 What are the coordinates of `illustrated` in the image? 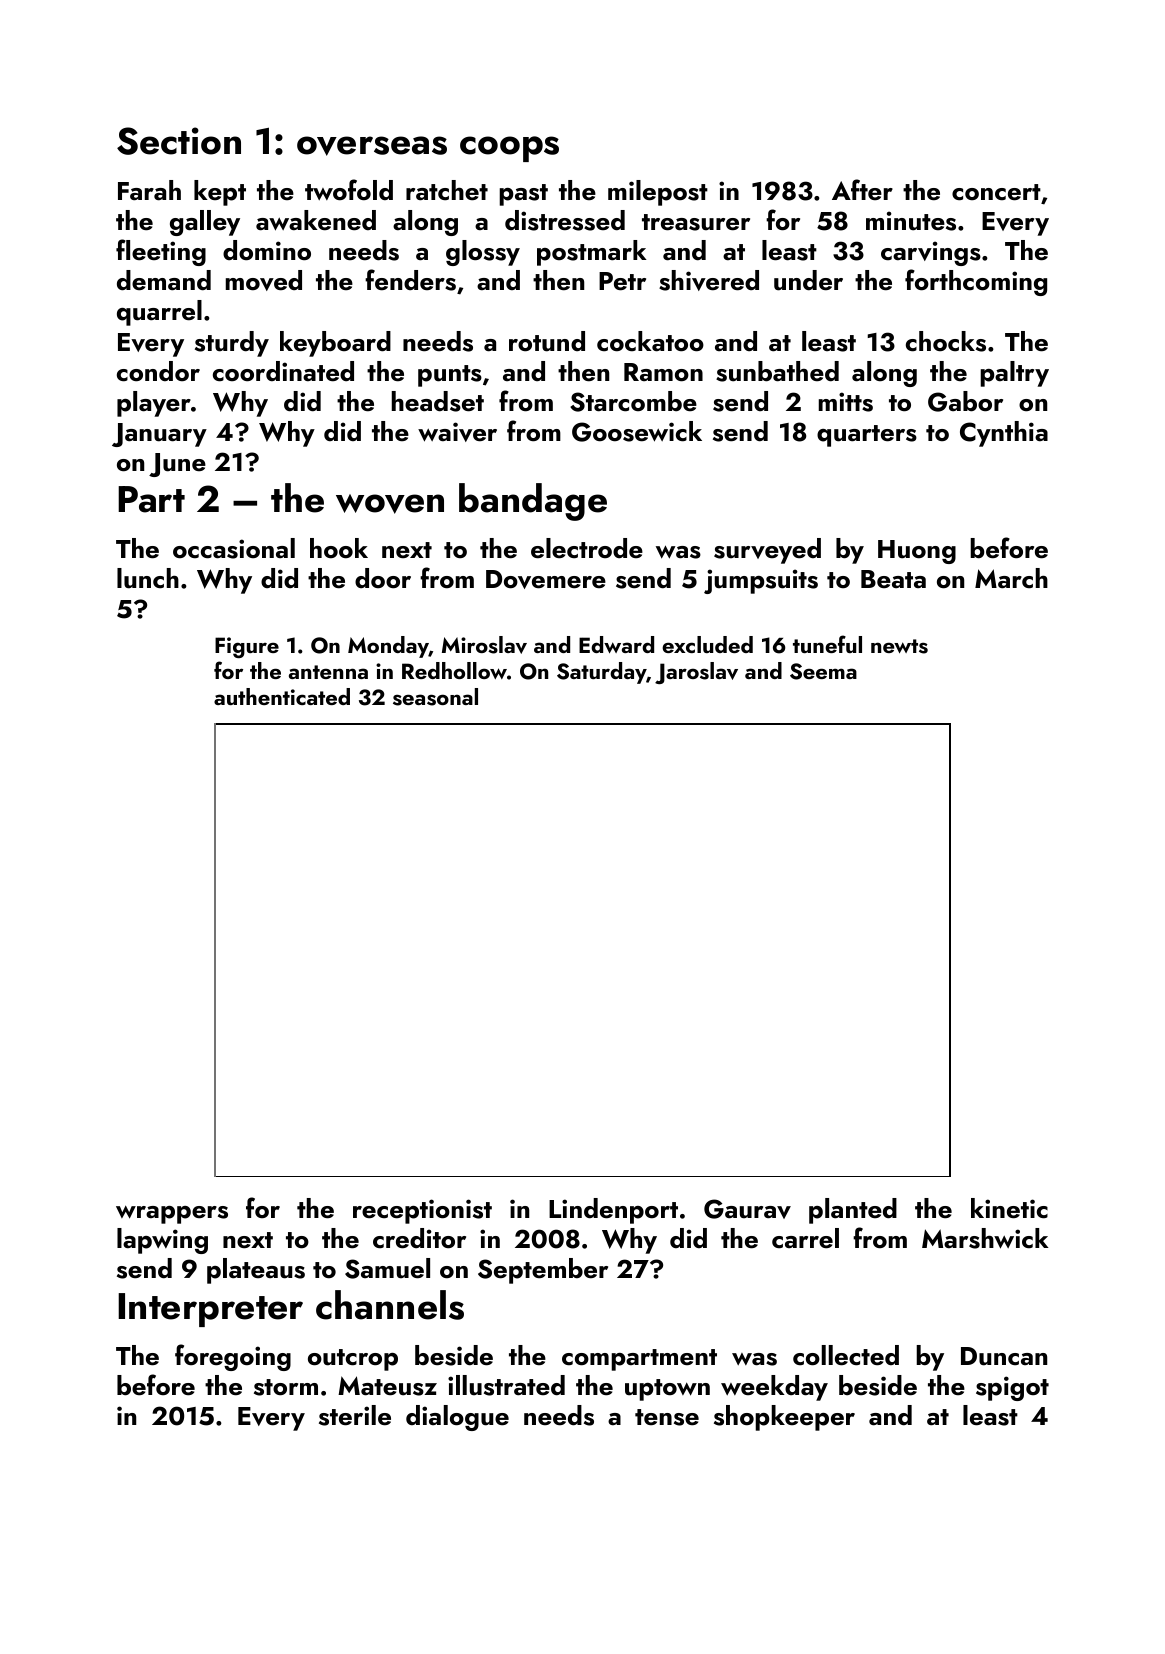 It's located at (506, 1385).
